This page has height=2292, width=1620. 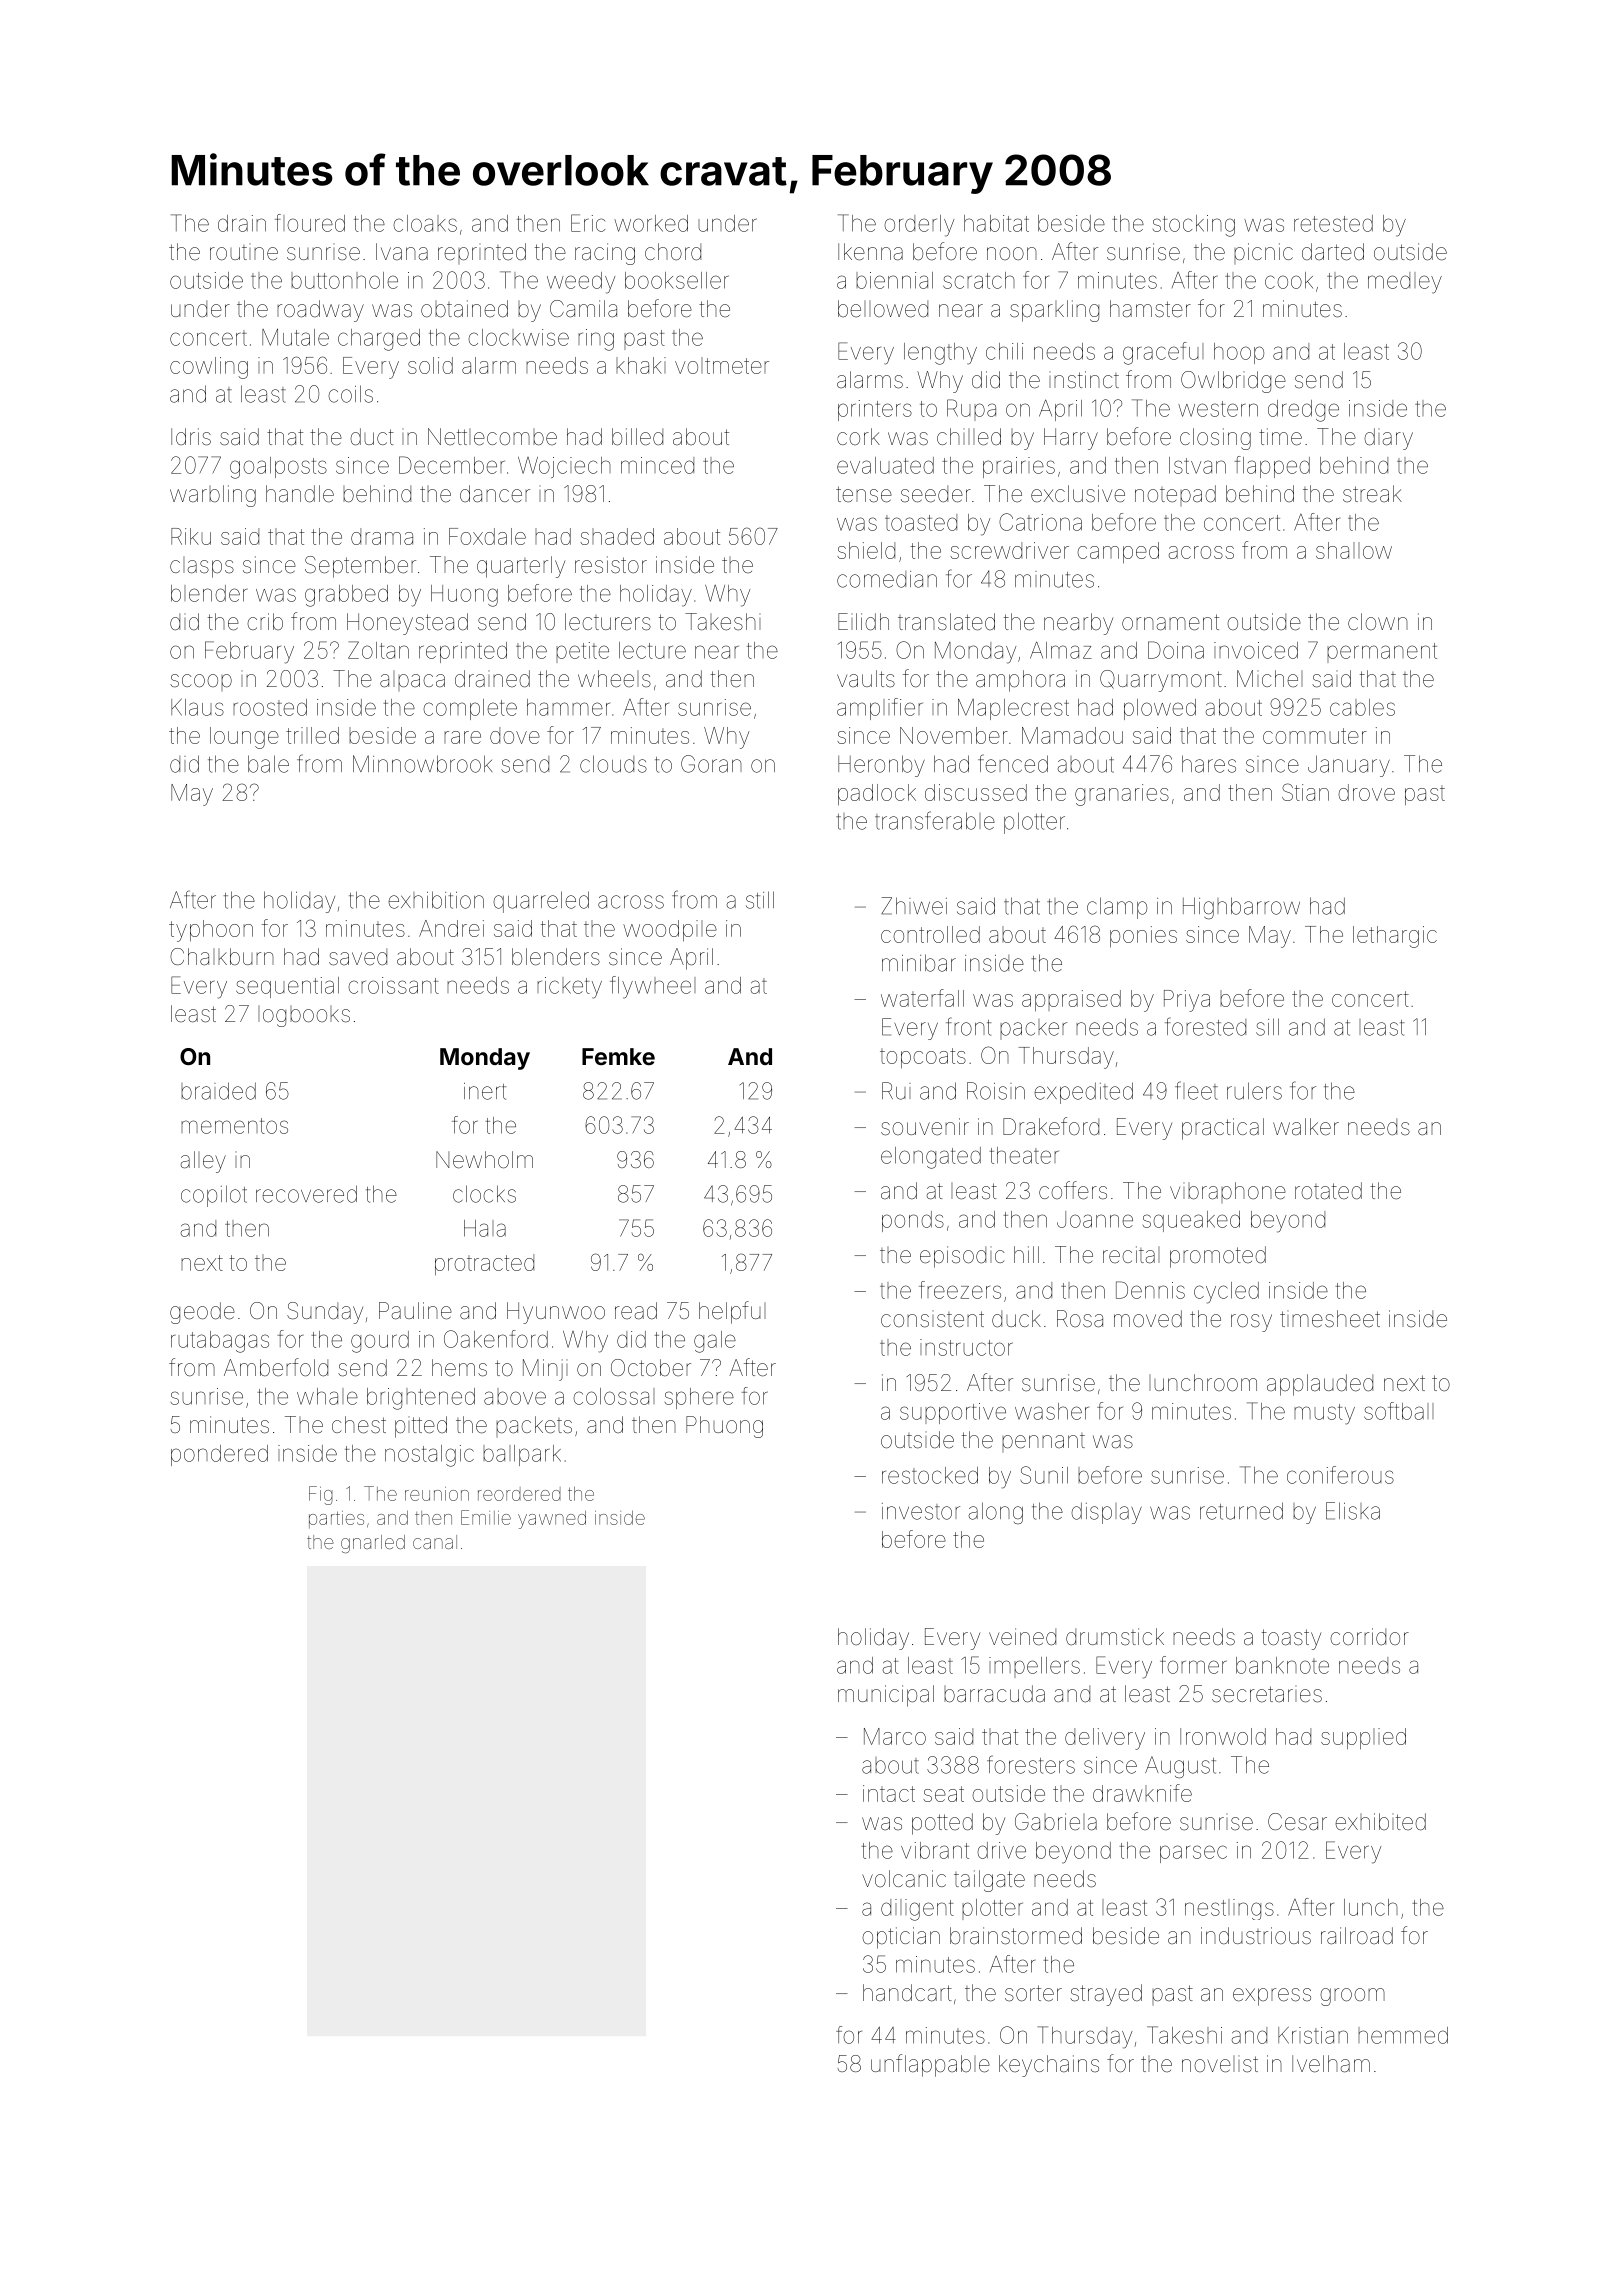 I want to click on stocking, so click(x=1194, y=226).
